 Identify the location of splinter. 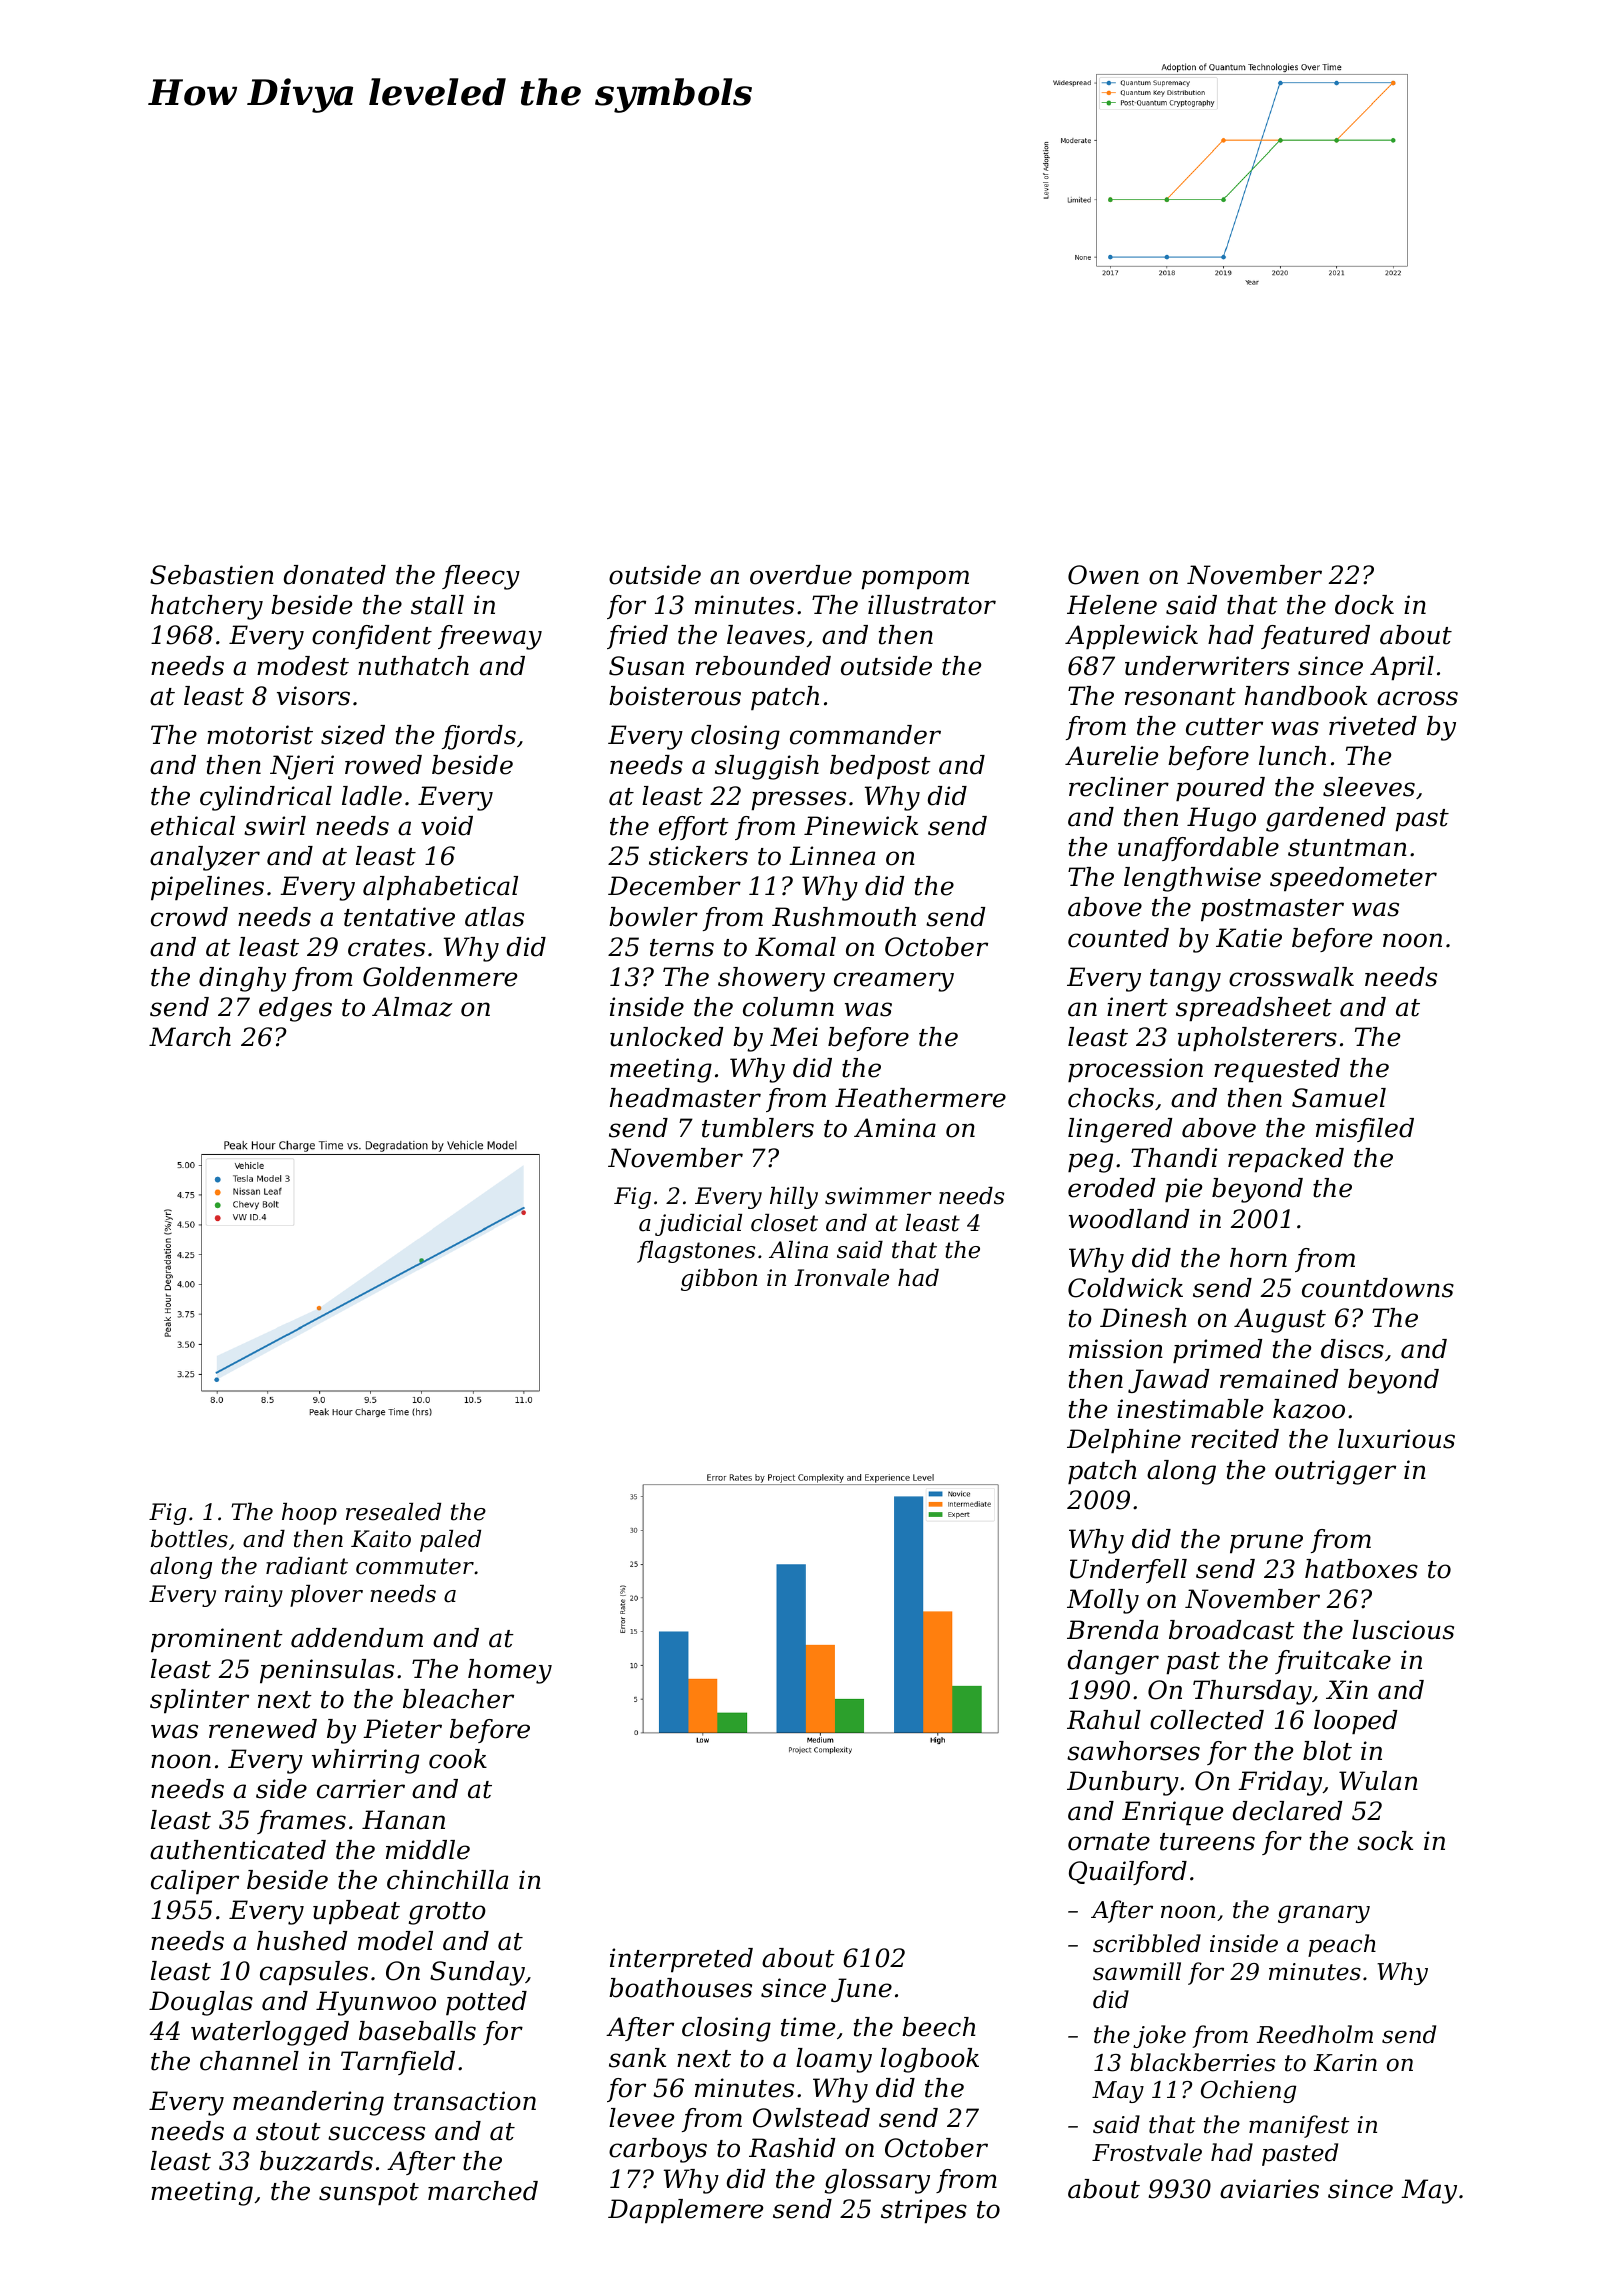
(199, 1701).
